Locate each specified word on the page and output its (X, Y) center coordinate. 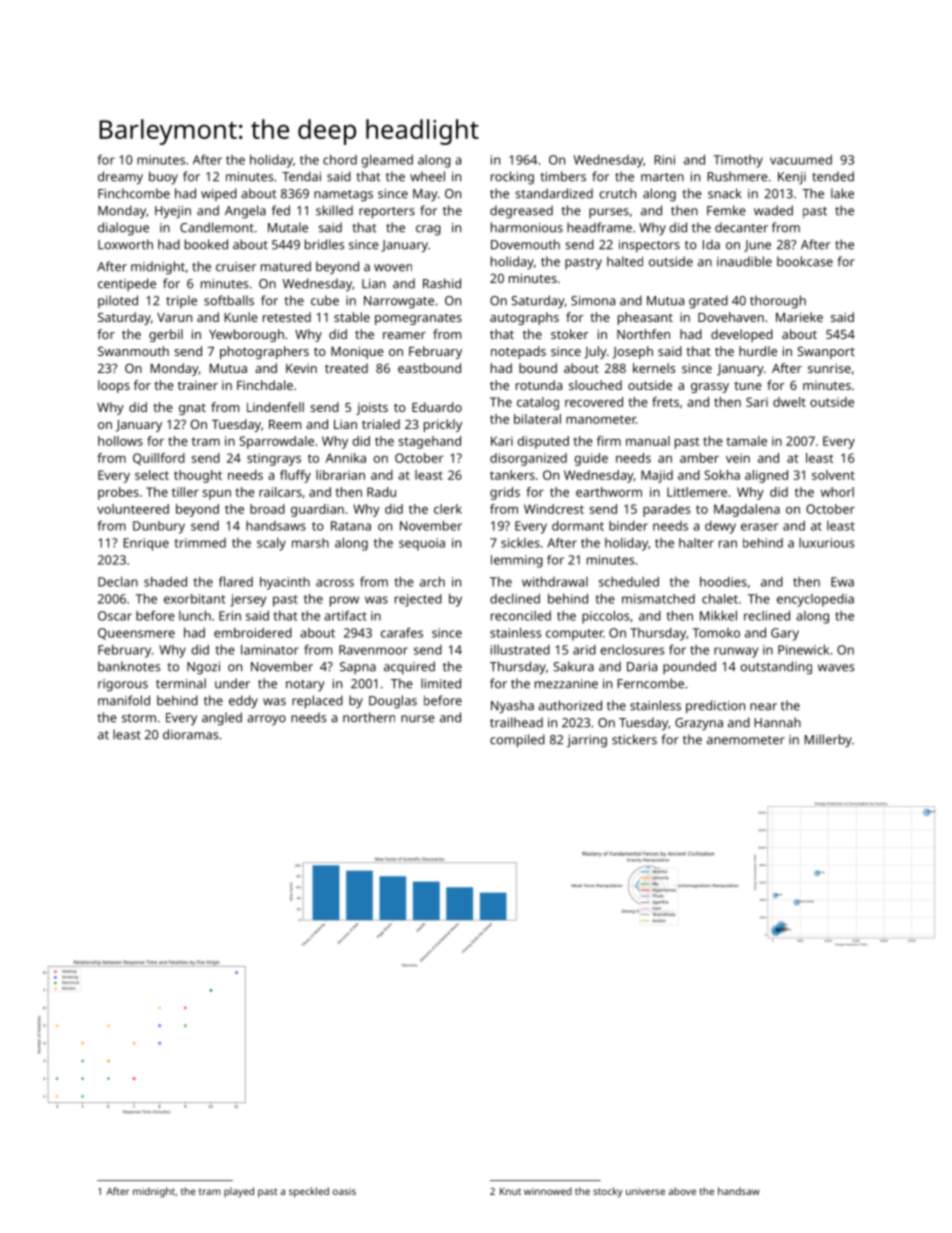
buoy (163, 178)
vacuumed (801, 160)
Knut (510, 1191)
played (239, 1192)
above (682, 1191)
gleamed (387, 161)
